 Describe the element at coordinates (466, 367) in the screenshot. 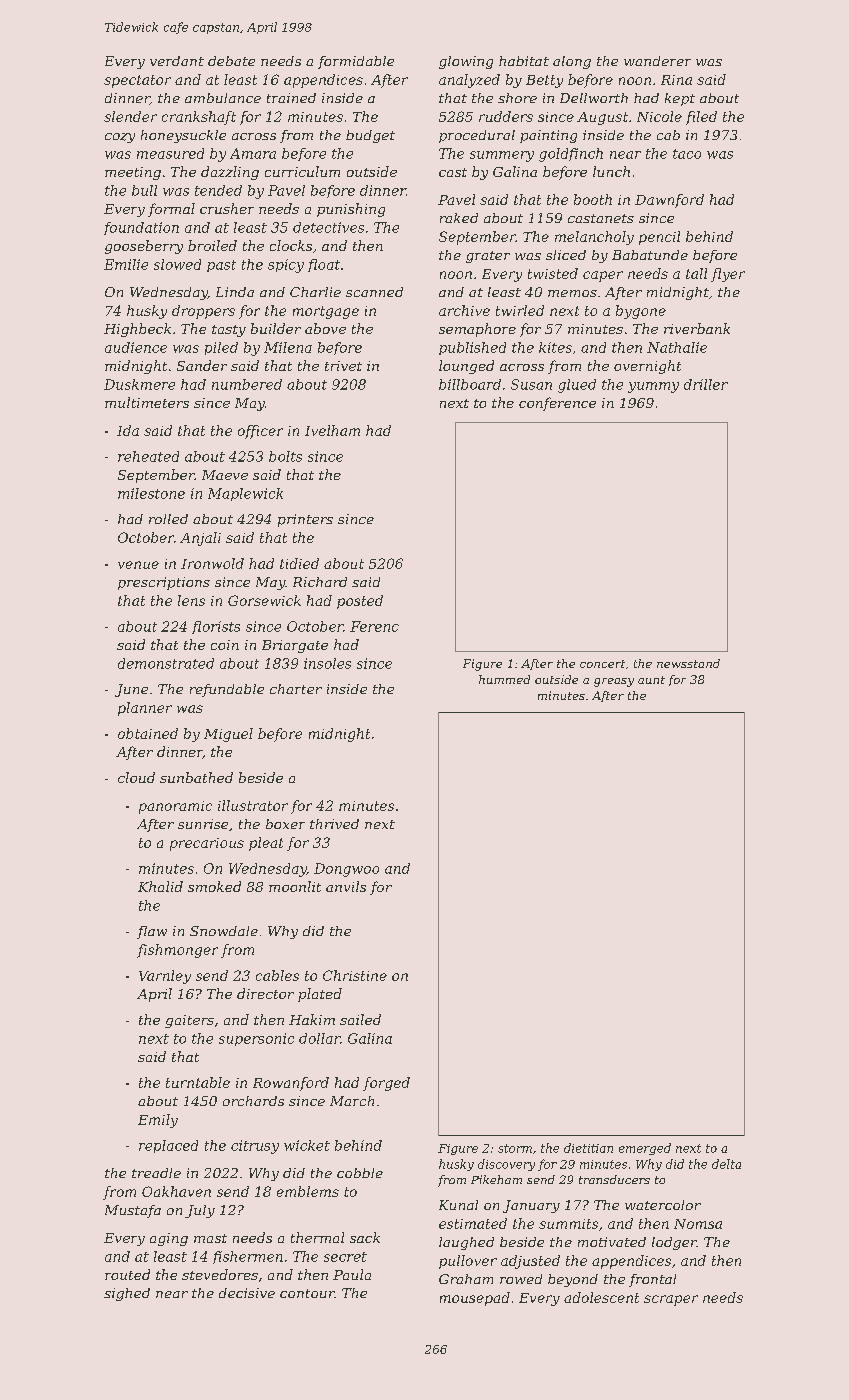

I see `lounged` at that location.
